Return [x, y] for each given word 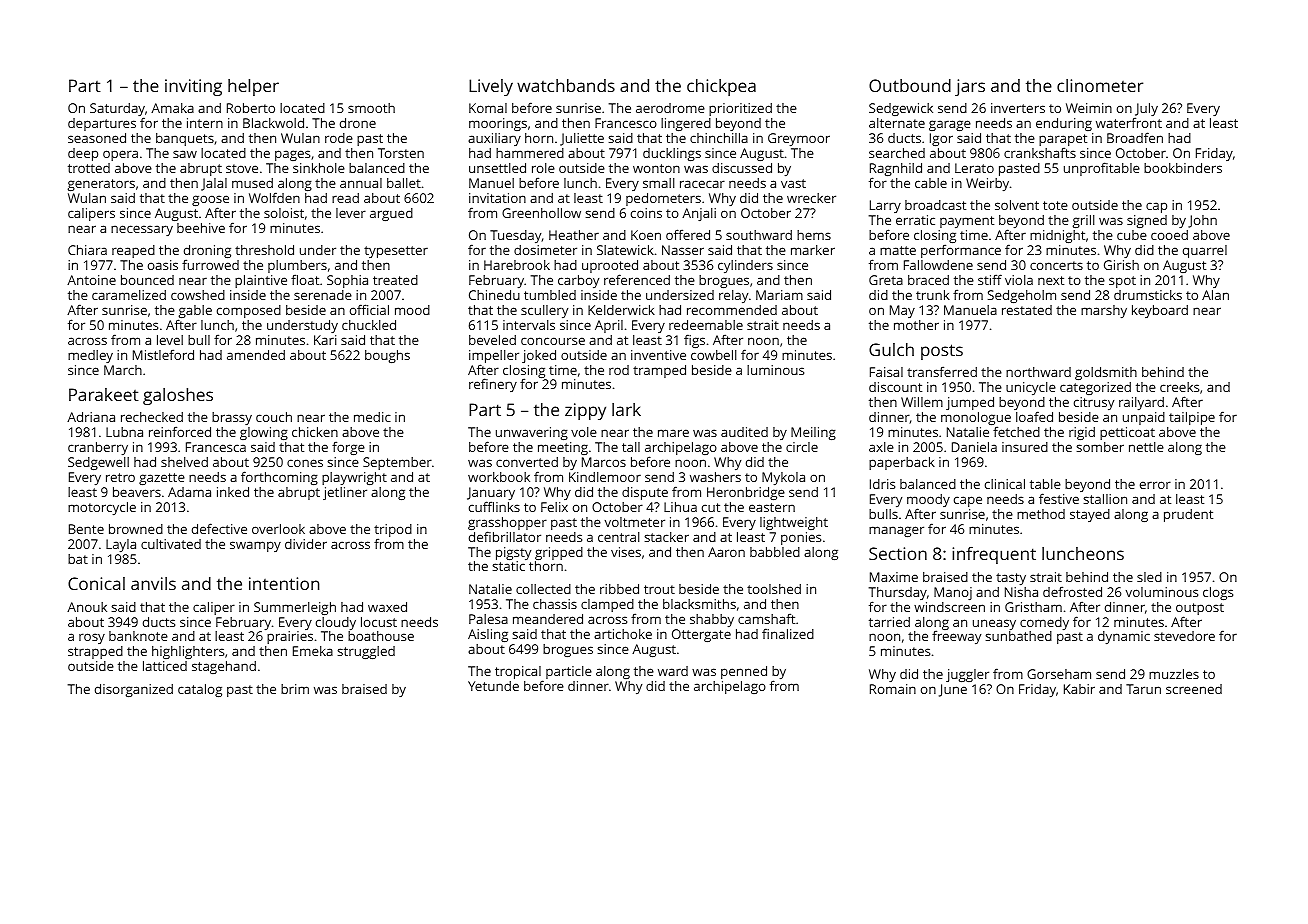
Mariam [779, 295]
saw [185, 154]
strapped [95, 652]
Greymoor [799, 139]
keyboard [1160, 311]
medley [90, 356]
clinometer [1100, 85]
